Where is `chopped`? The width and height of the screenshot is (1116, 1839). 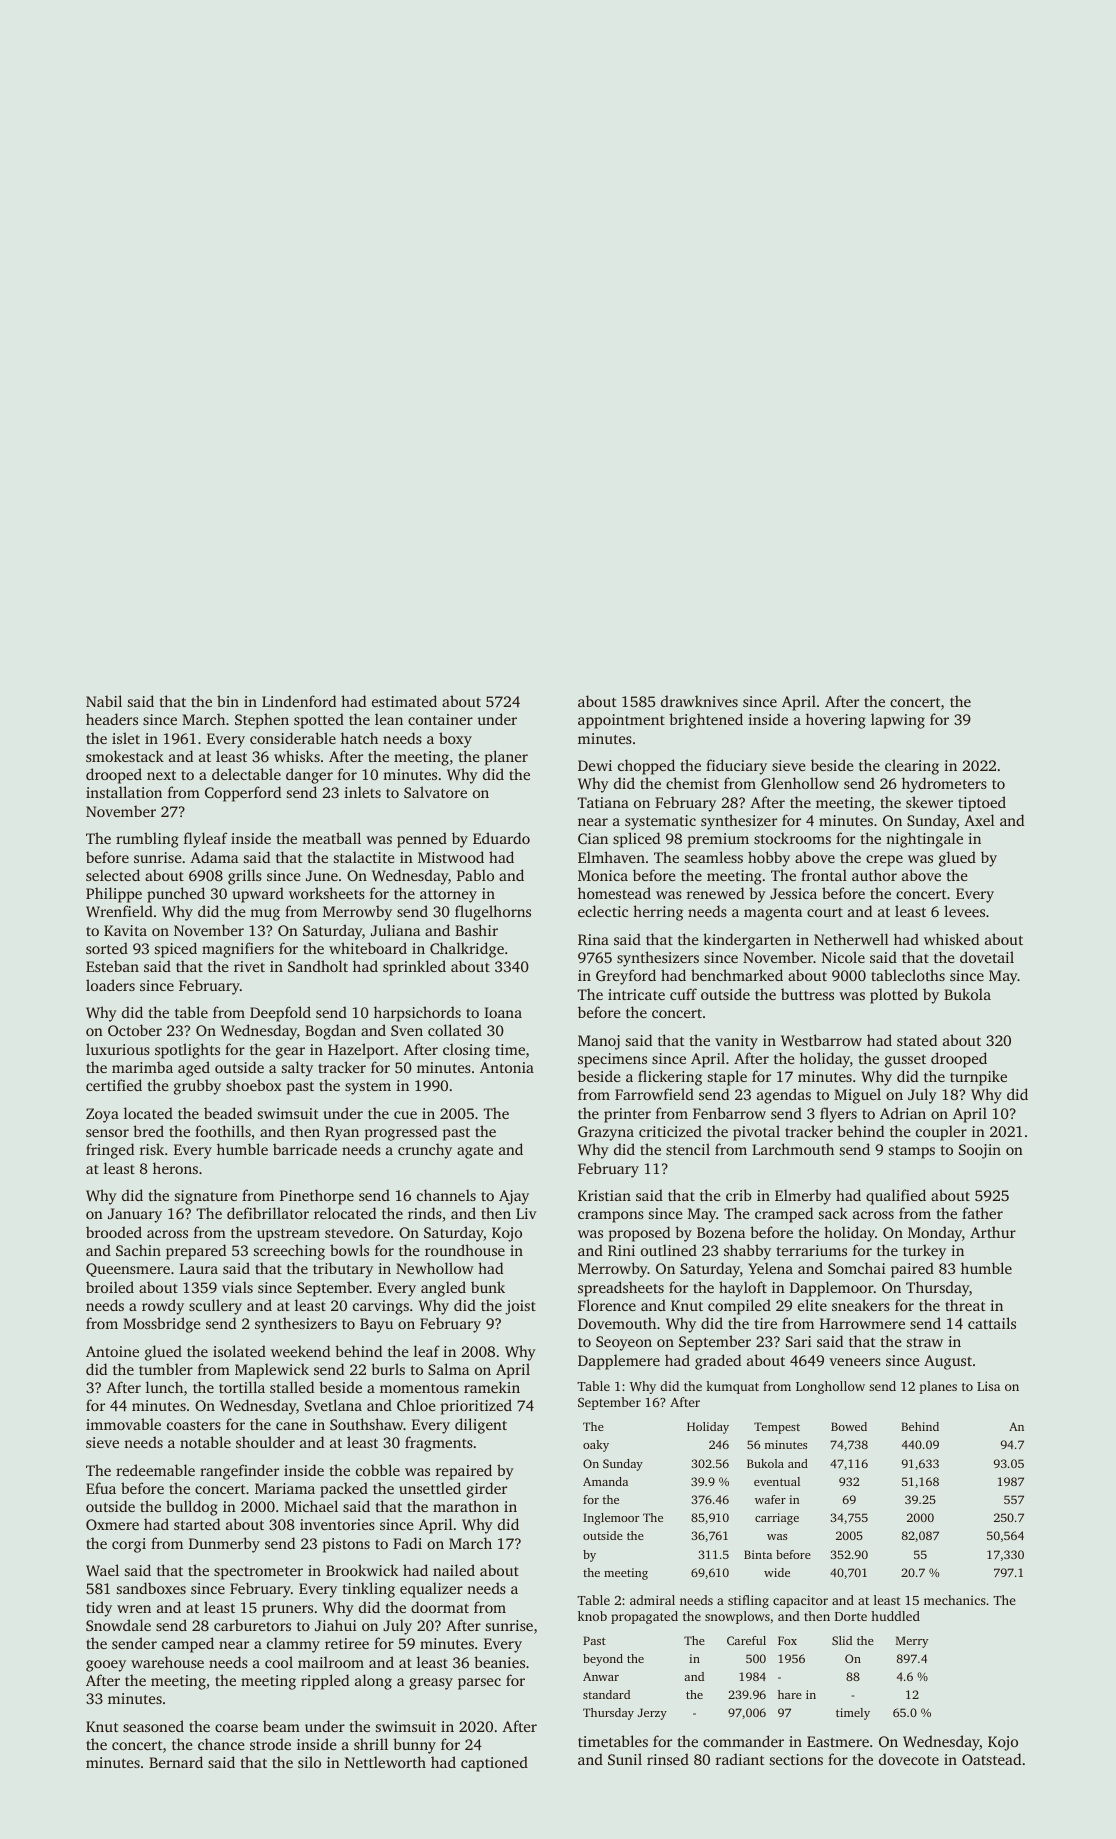
chopped is located at coordinates (646, 767).
